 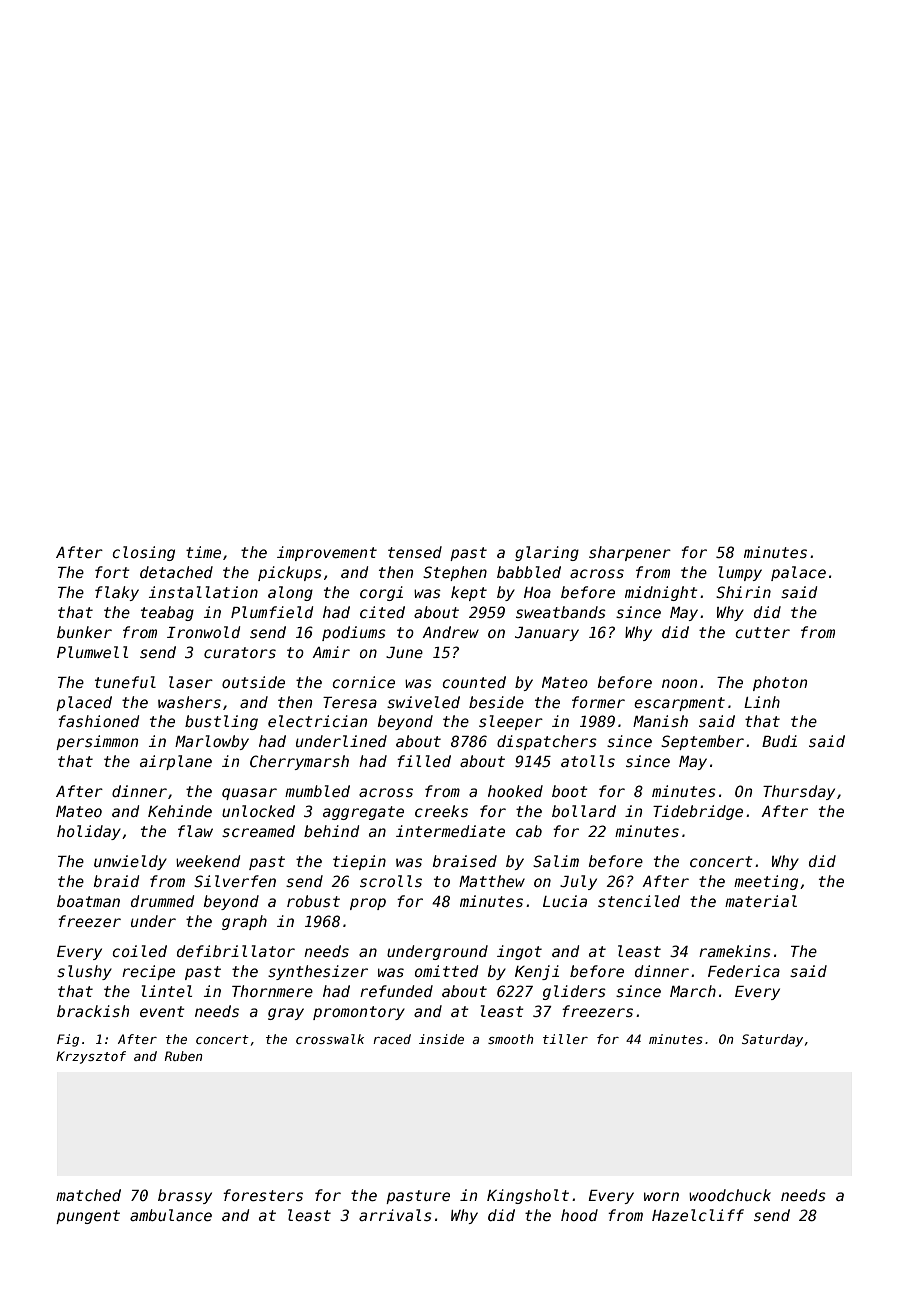 What do you see at coordinates (574, 992) in the screenshot?
I see `gliders` at bounding box center [574, 992].
